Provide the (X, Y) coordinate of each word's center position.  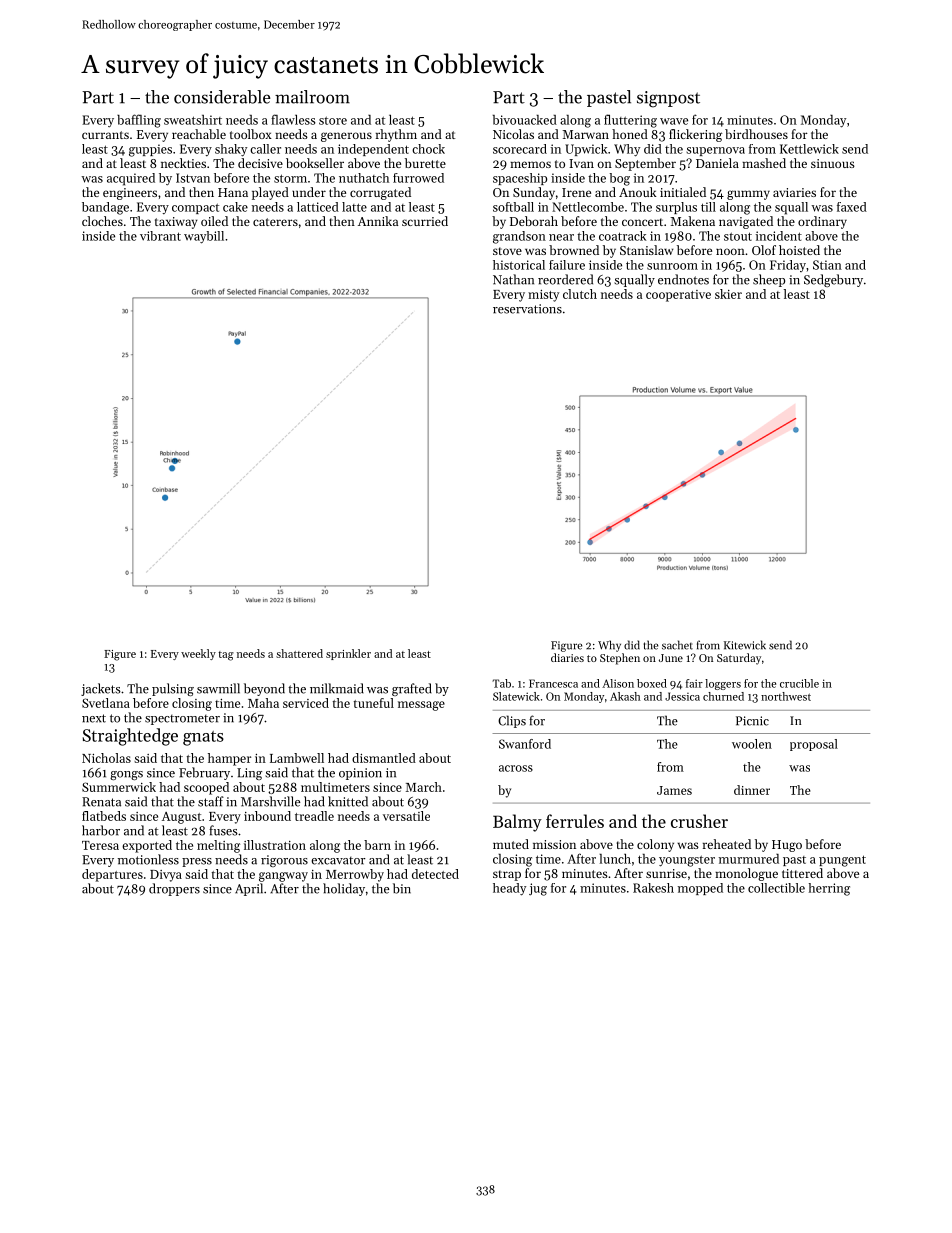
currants (105, 135)
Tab (501, 683)
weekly (198, 654)
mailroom (312, 97)
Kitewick (745, 645)
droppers (174, 889)
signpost (668, 99)
